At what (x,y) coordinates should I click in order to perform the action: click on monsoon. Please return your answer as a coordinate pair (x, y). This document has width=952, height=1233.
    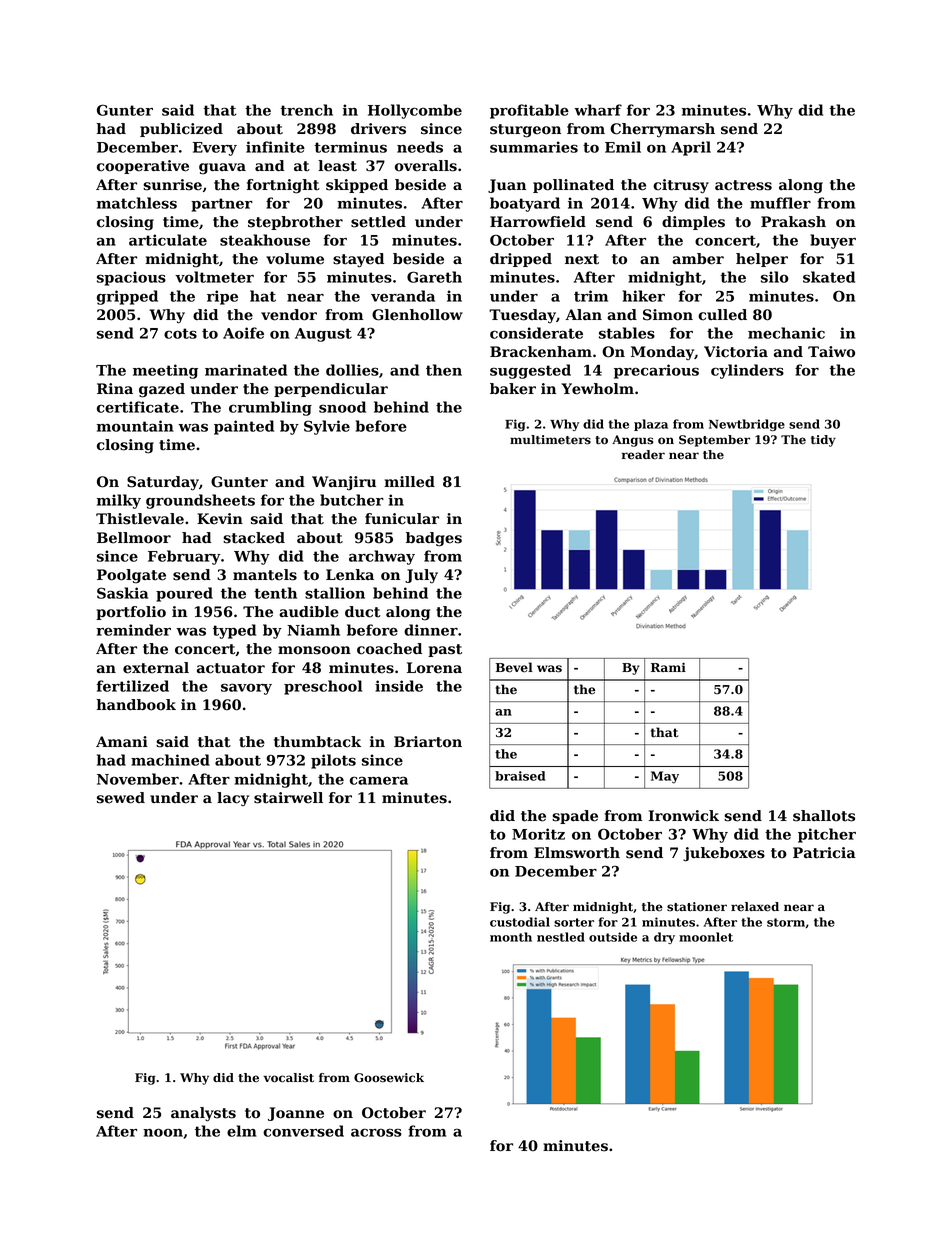
    Looking at the image, I should click on (314, 650).
